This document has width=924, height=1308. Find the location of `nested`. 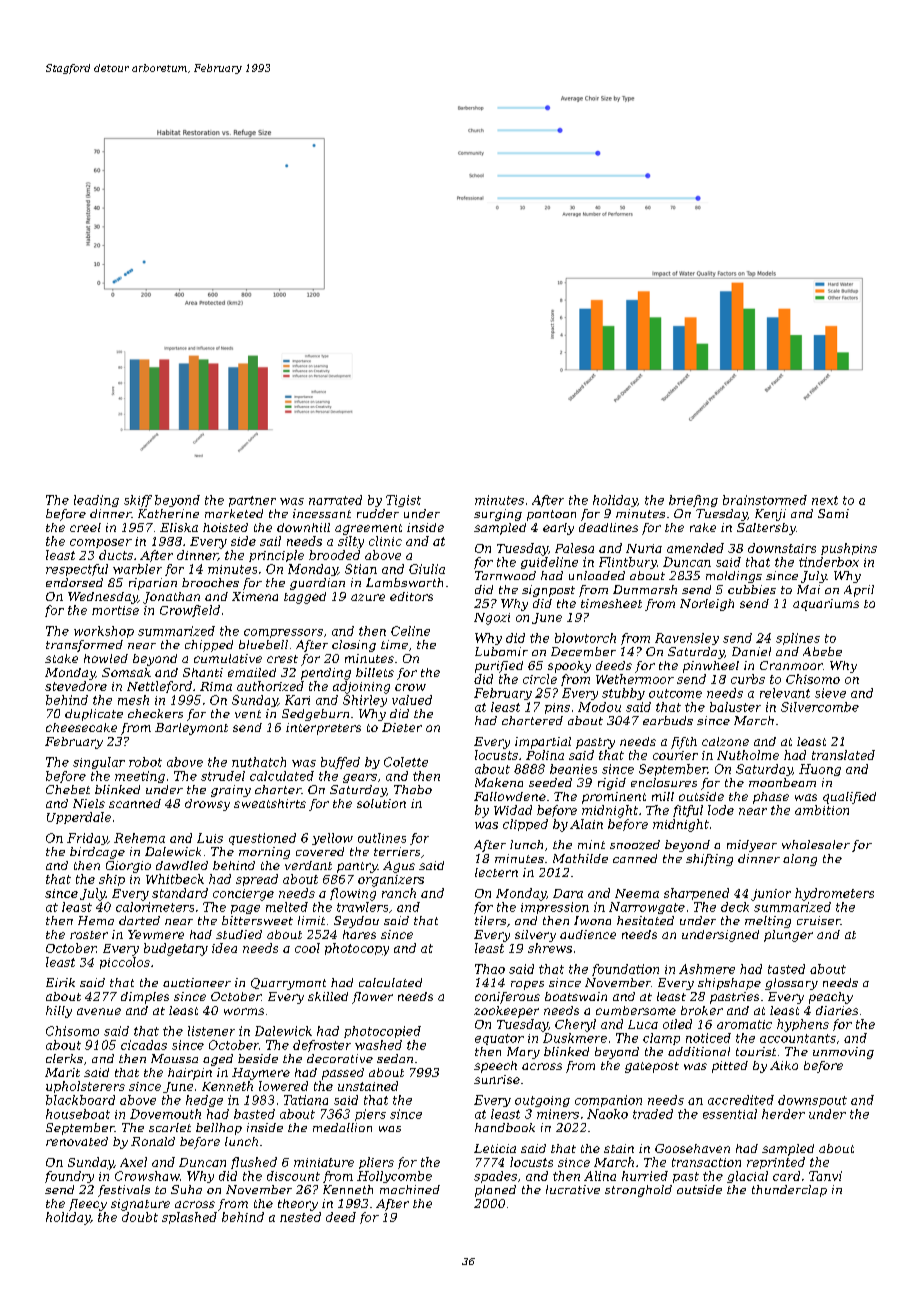

nested is located at coordinates (300, 1217).
